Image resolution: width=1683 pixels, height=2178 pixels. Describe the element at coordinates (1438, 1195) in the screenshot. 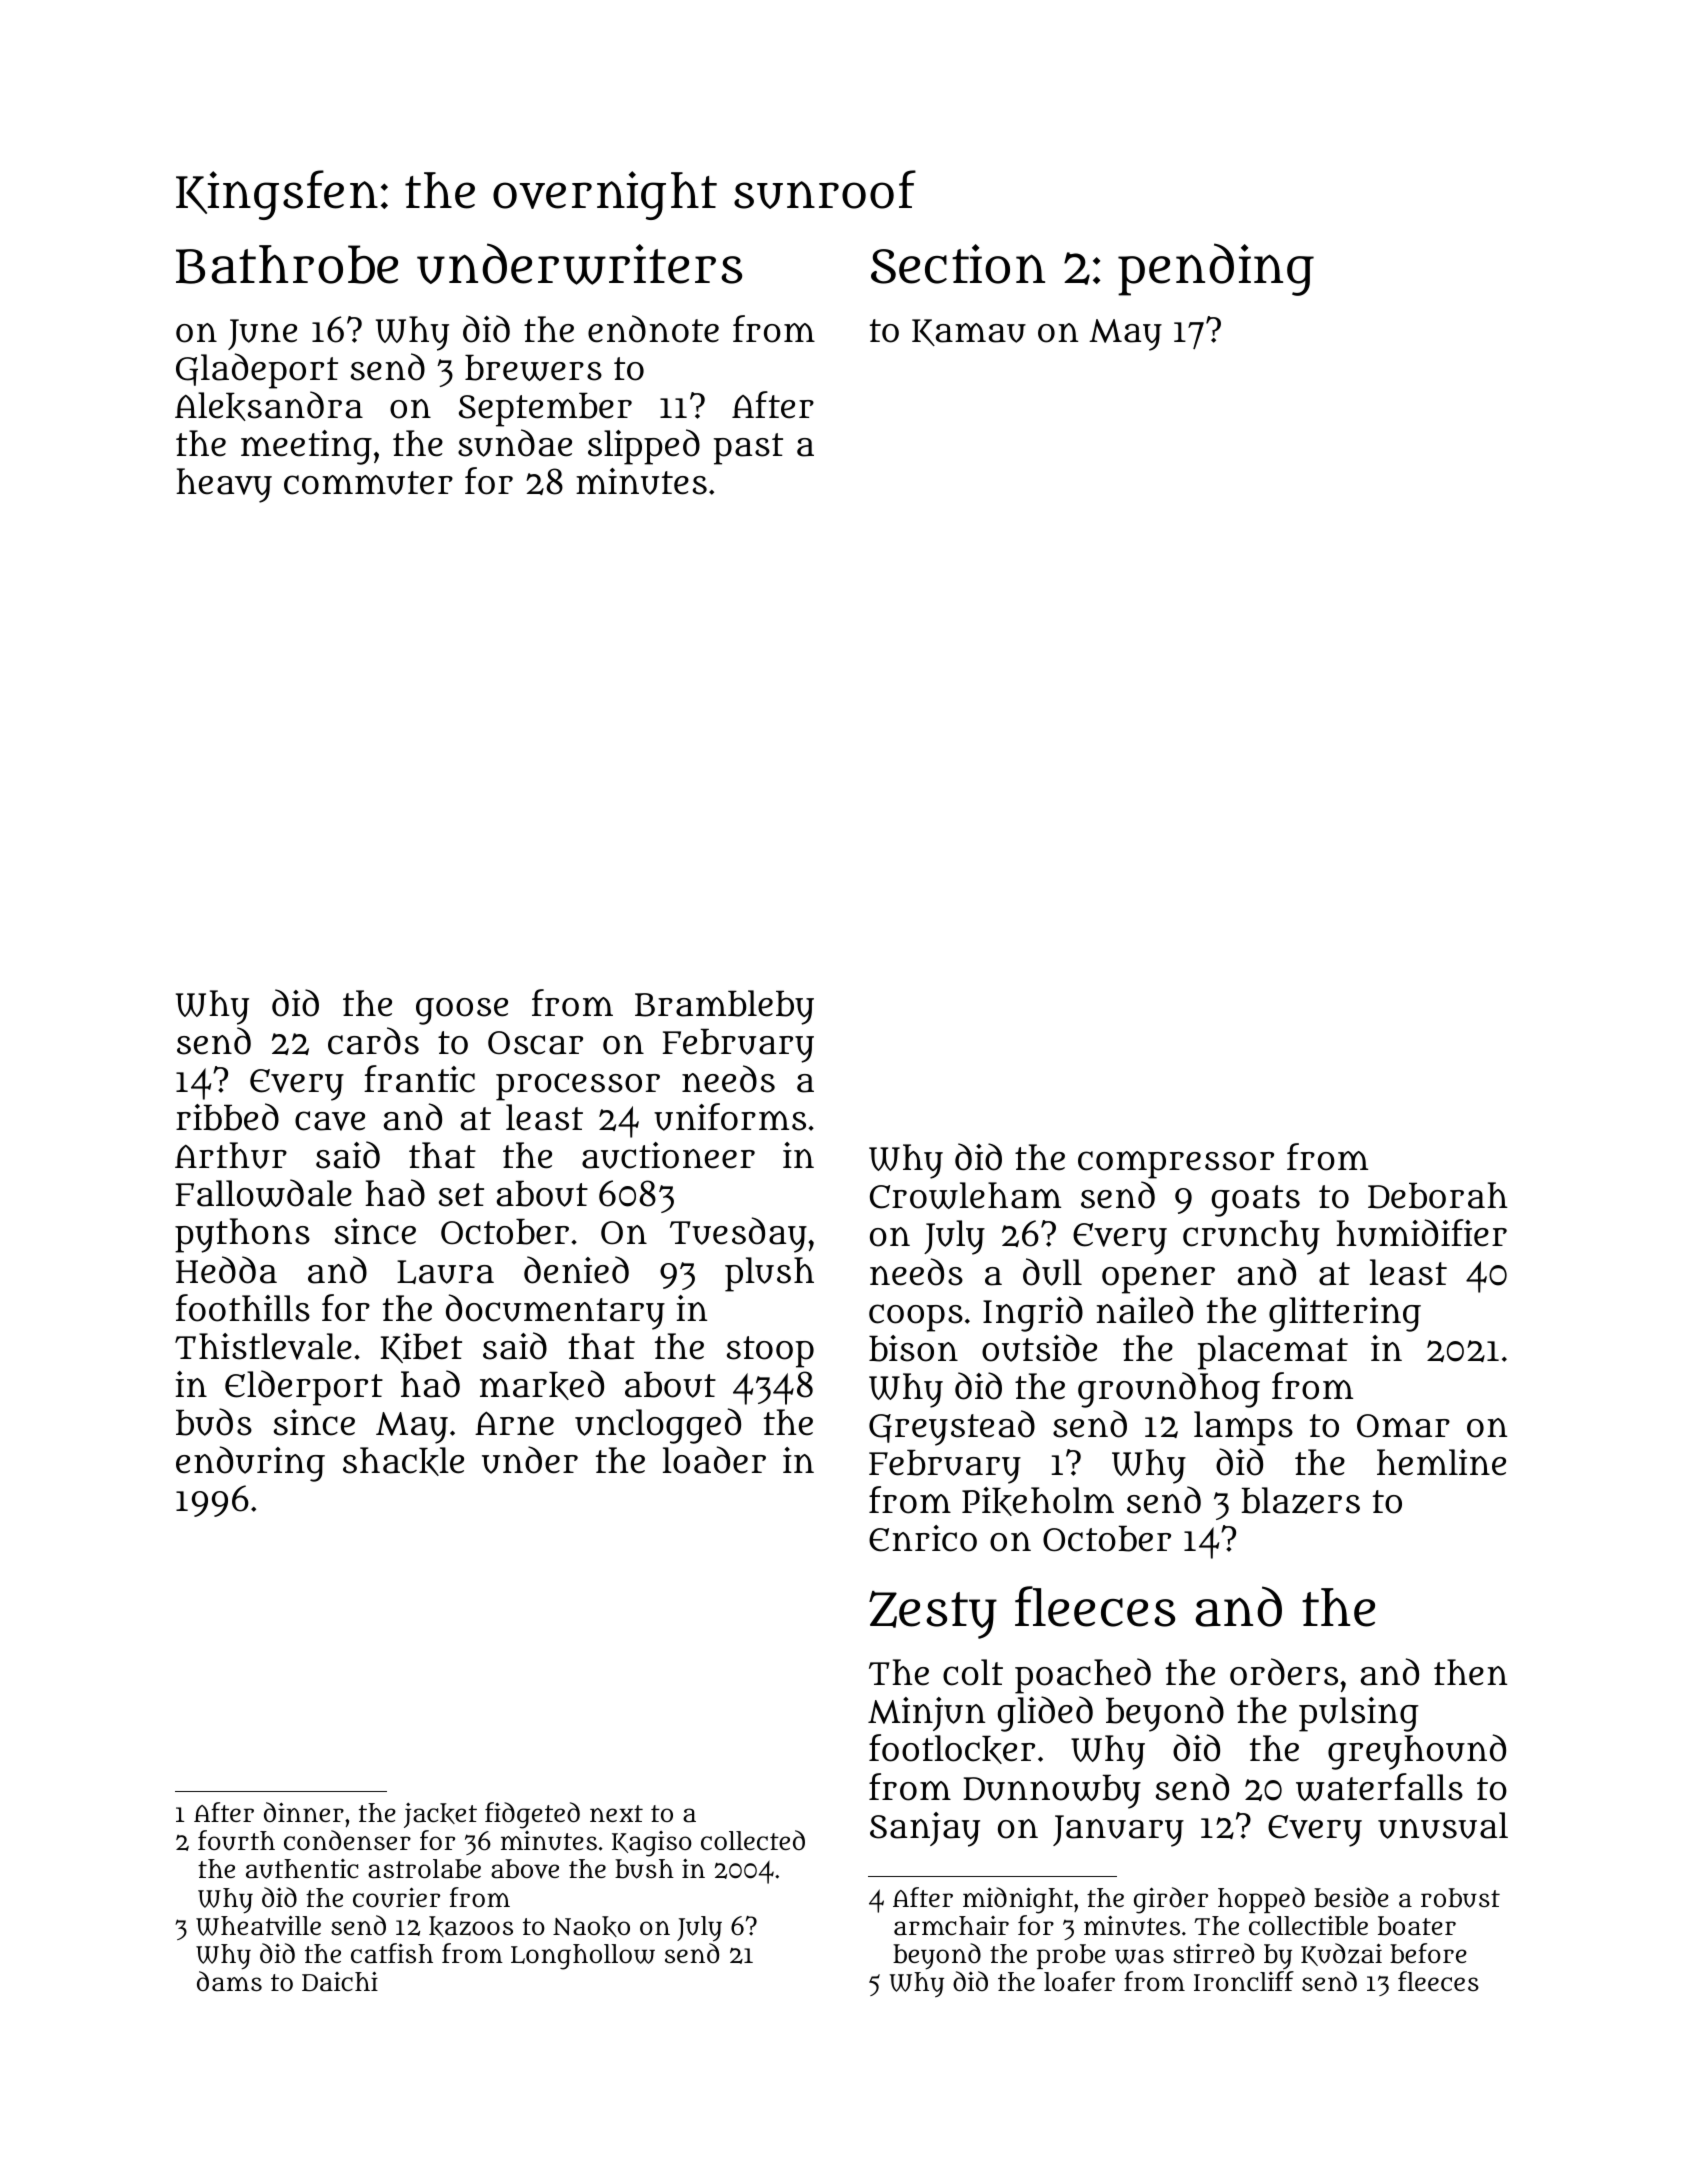

I see `Deborah` at that location.
